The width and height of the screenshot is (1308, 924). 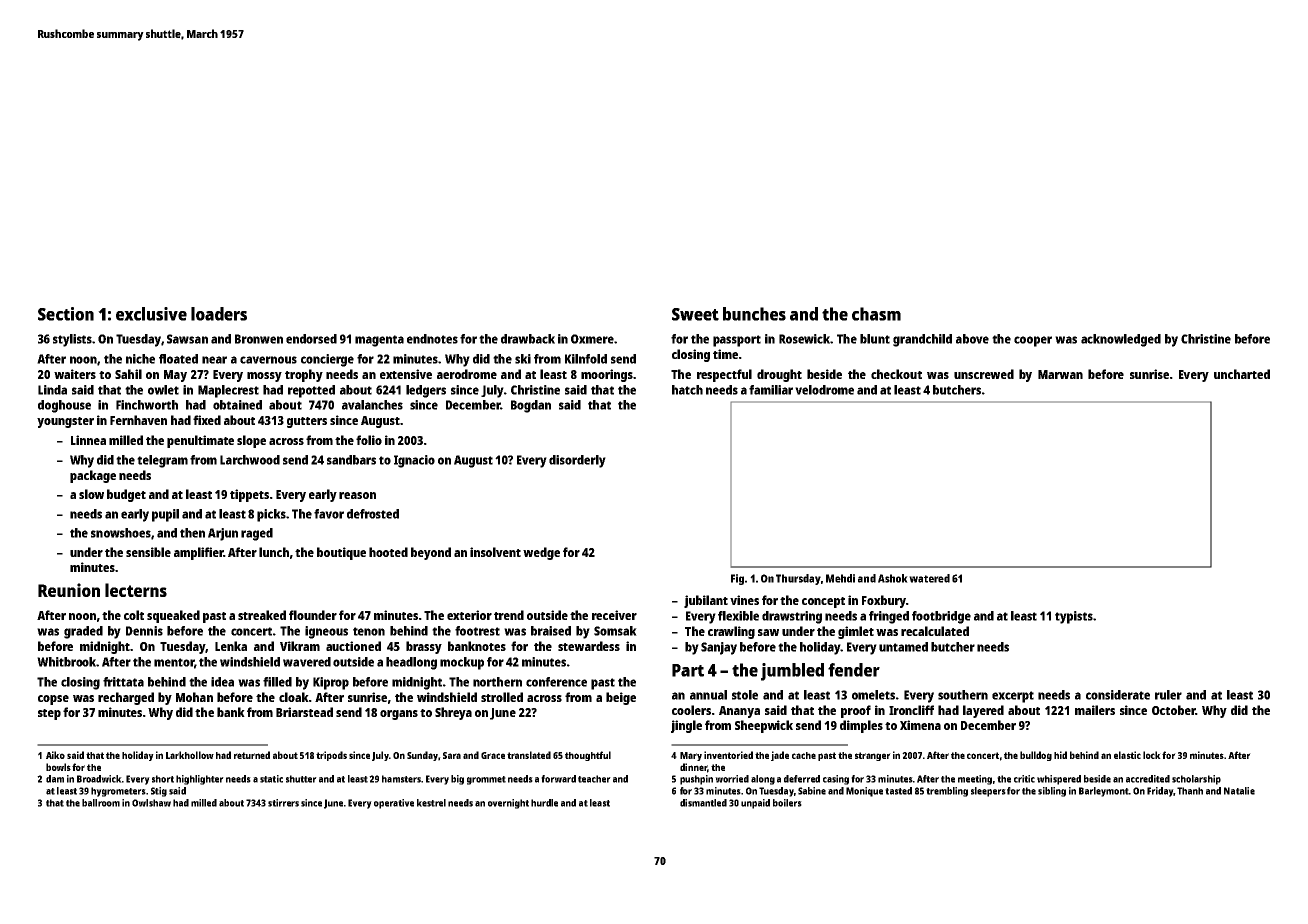 I want to click on dismantled, so click(x=703, y=803).
